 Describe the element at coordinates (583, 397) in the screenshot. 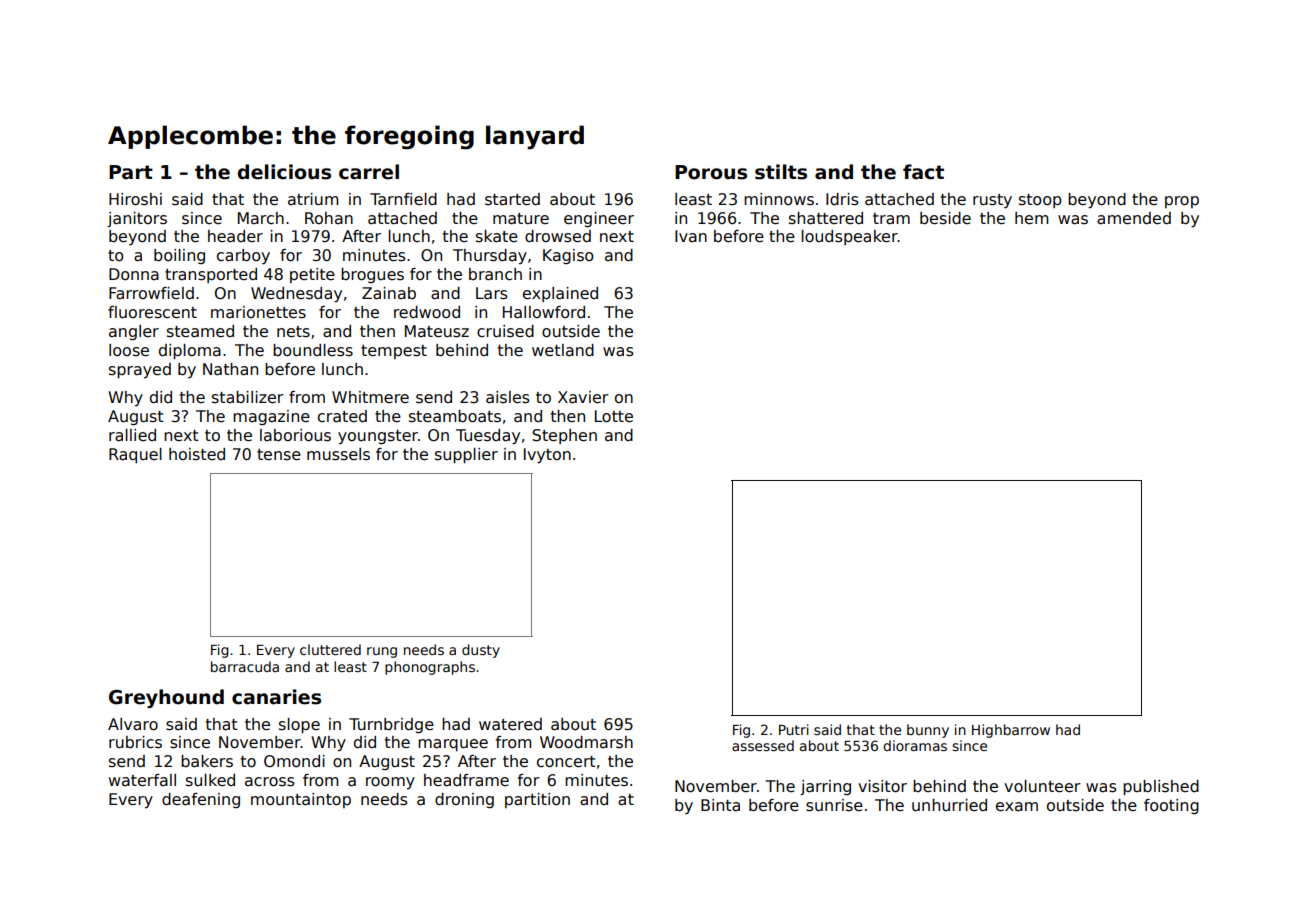

I see `Xavier` at that location.
